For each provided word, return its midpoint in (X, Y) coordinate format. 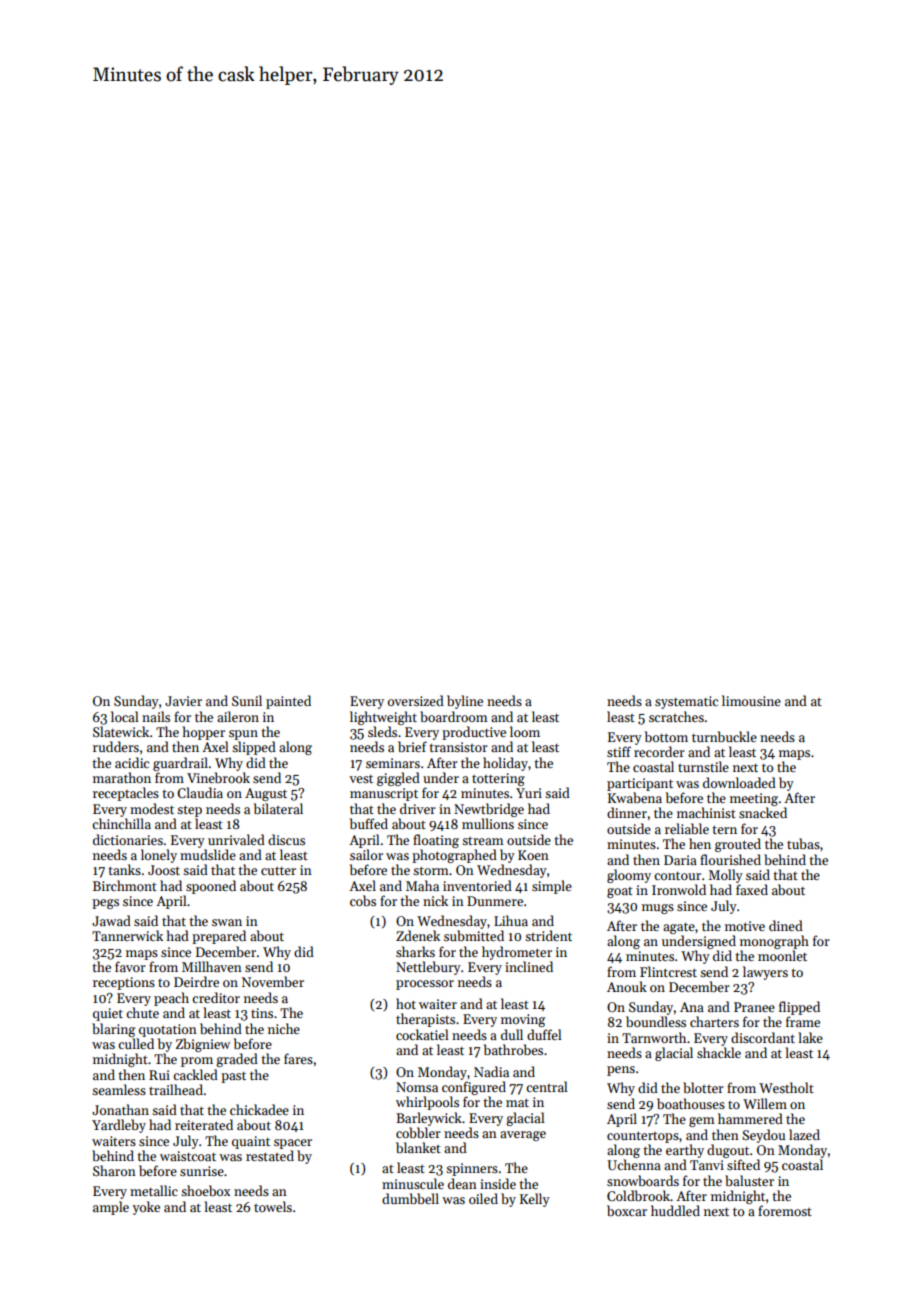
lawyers (765, 973)
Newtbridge (489, 810)
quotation (168, 1030)
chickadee (259, 1109)
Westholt (786, 1087)
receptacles (126, 794)
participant (640, 784)
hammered (750, 1118)
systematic (686, 702)
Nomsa (417, 1087)
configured (474, 1088)
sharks (415, 951)
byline (465, 702)
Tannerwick (127, 935)
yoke (146, 1208)
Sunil (247, 700)
